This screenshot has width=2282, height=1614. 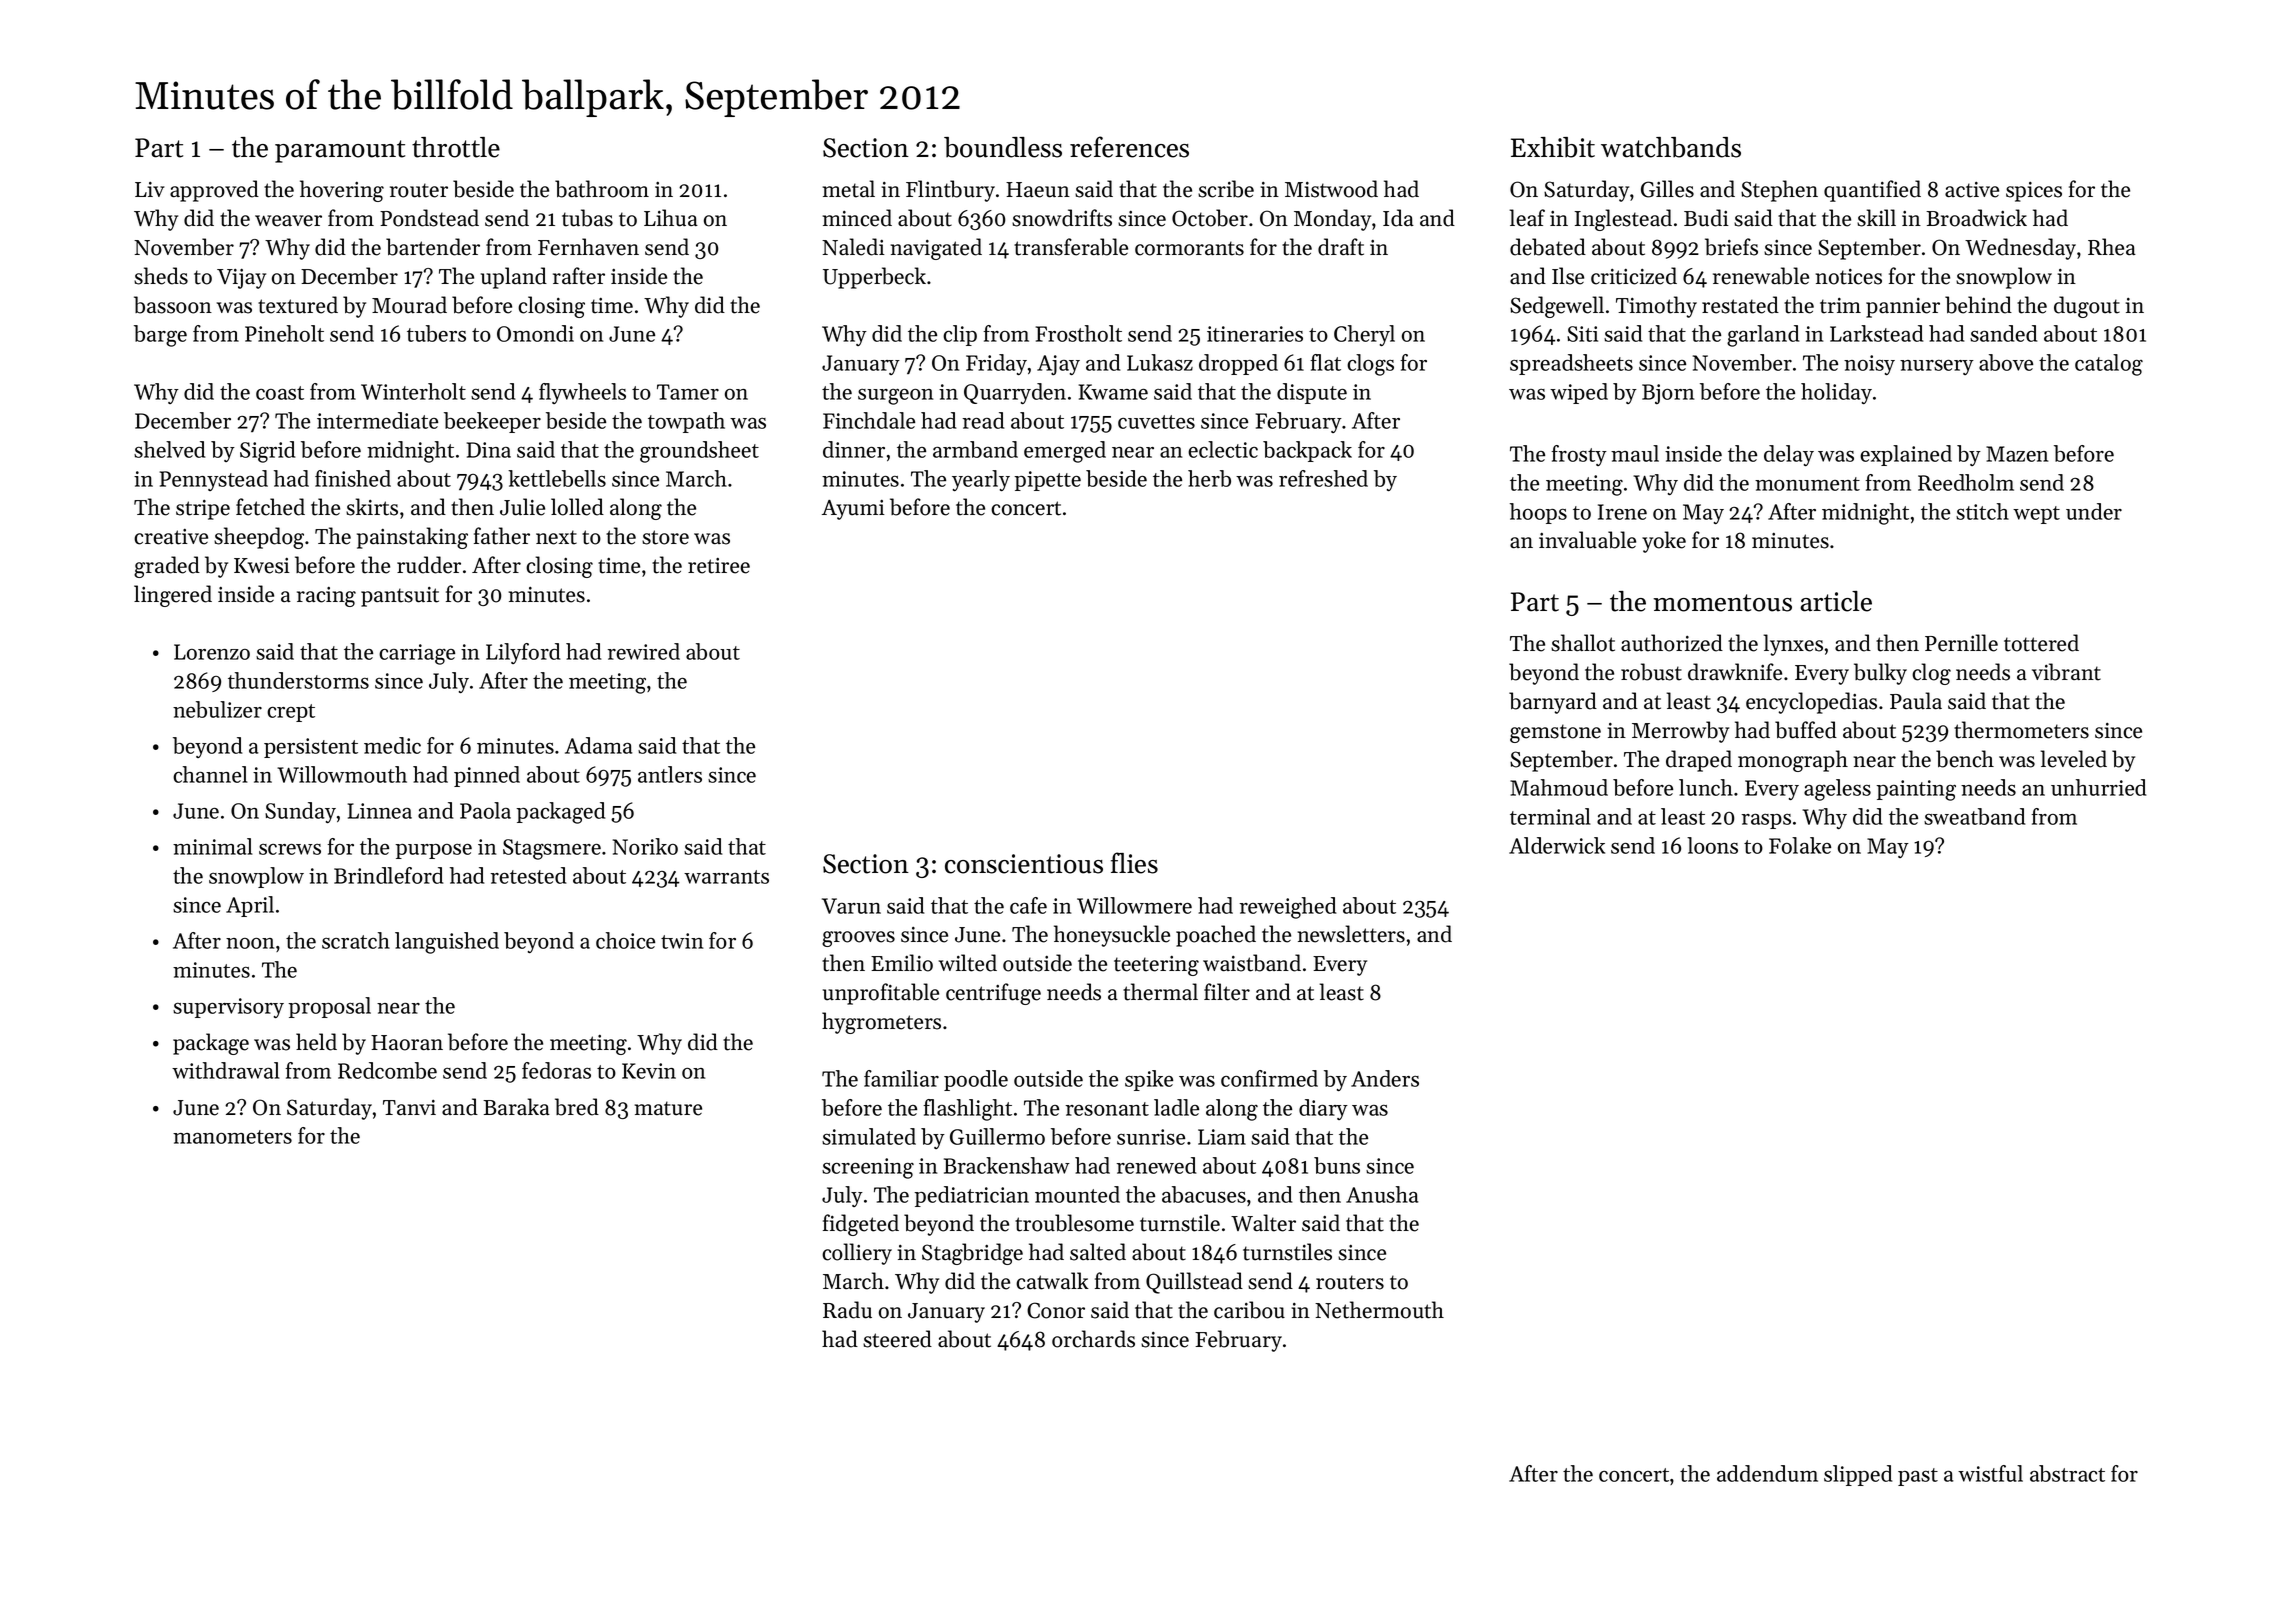 What do you see at coordinates (644, 651) in the screenshot?
I see `rewired` at bounding box center [644, 651].
